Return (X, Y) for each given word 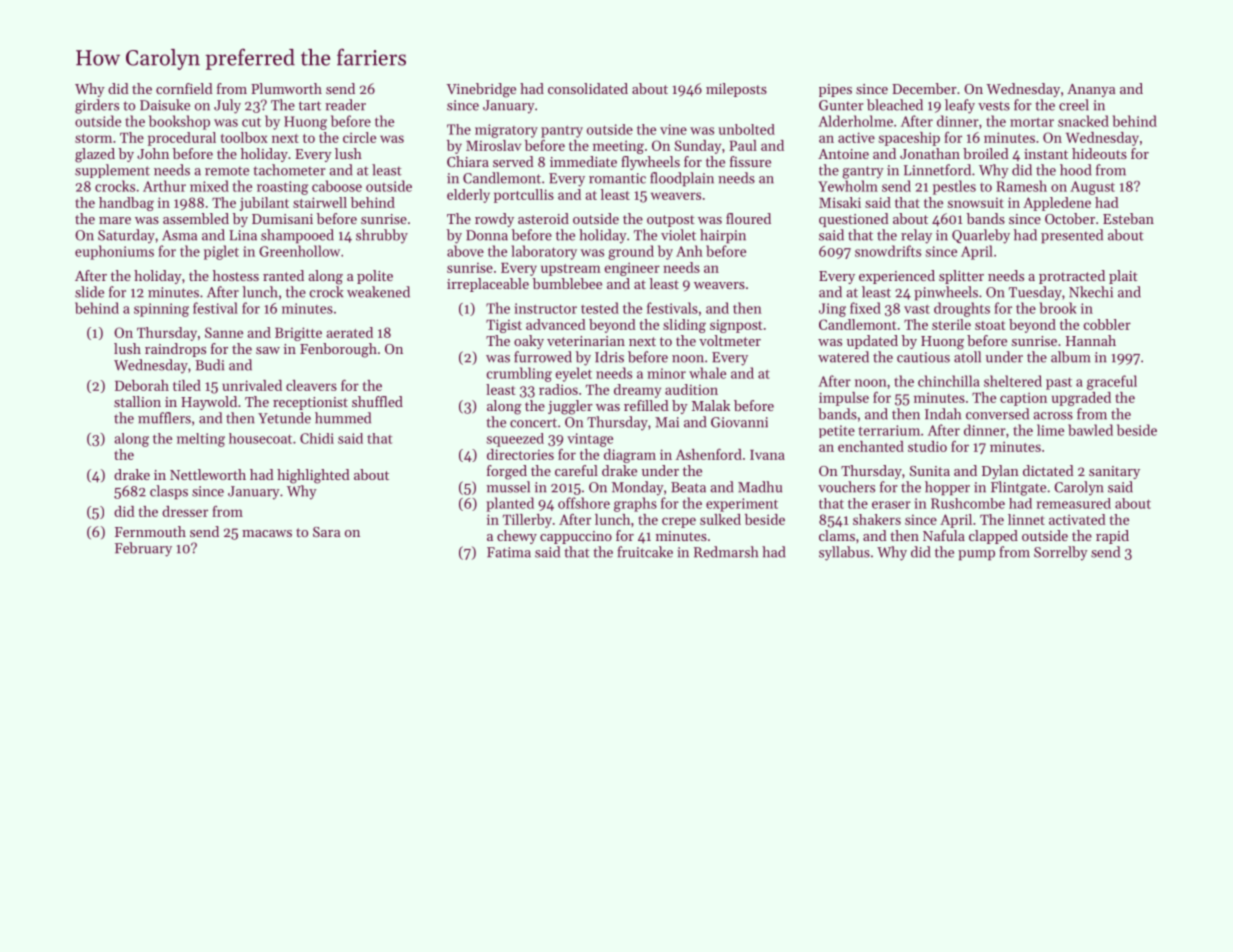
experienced (897, 277)
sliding (684, 326)
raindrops (175, 350)
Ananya (1091, 90)
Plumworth (286, 88)
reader (345, 105)
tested (600, 308)
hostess (236, 275)
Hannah (1091, 340)
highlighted (313, 476)
